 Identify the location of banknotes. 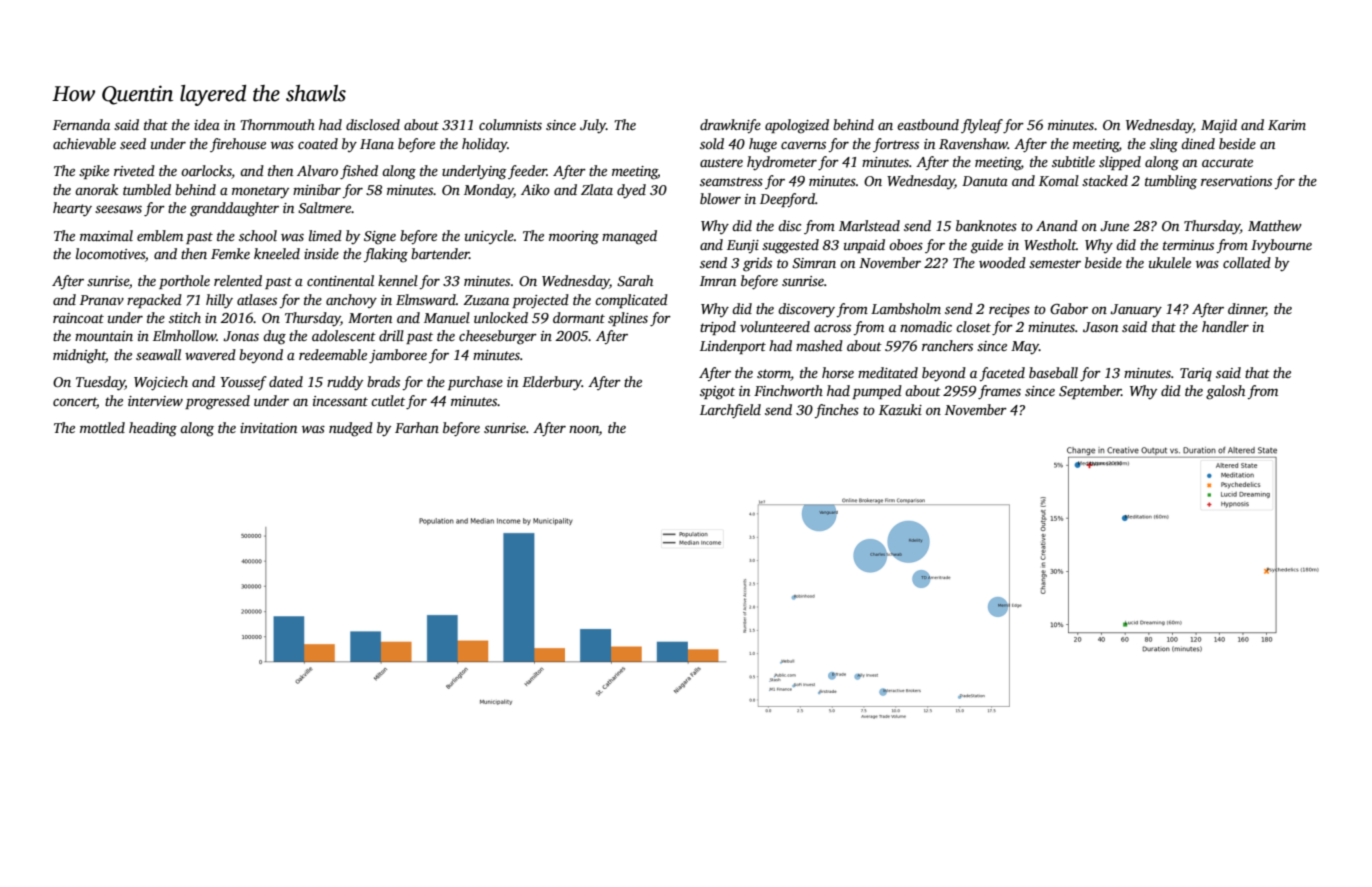
(986, 225).
